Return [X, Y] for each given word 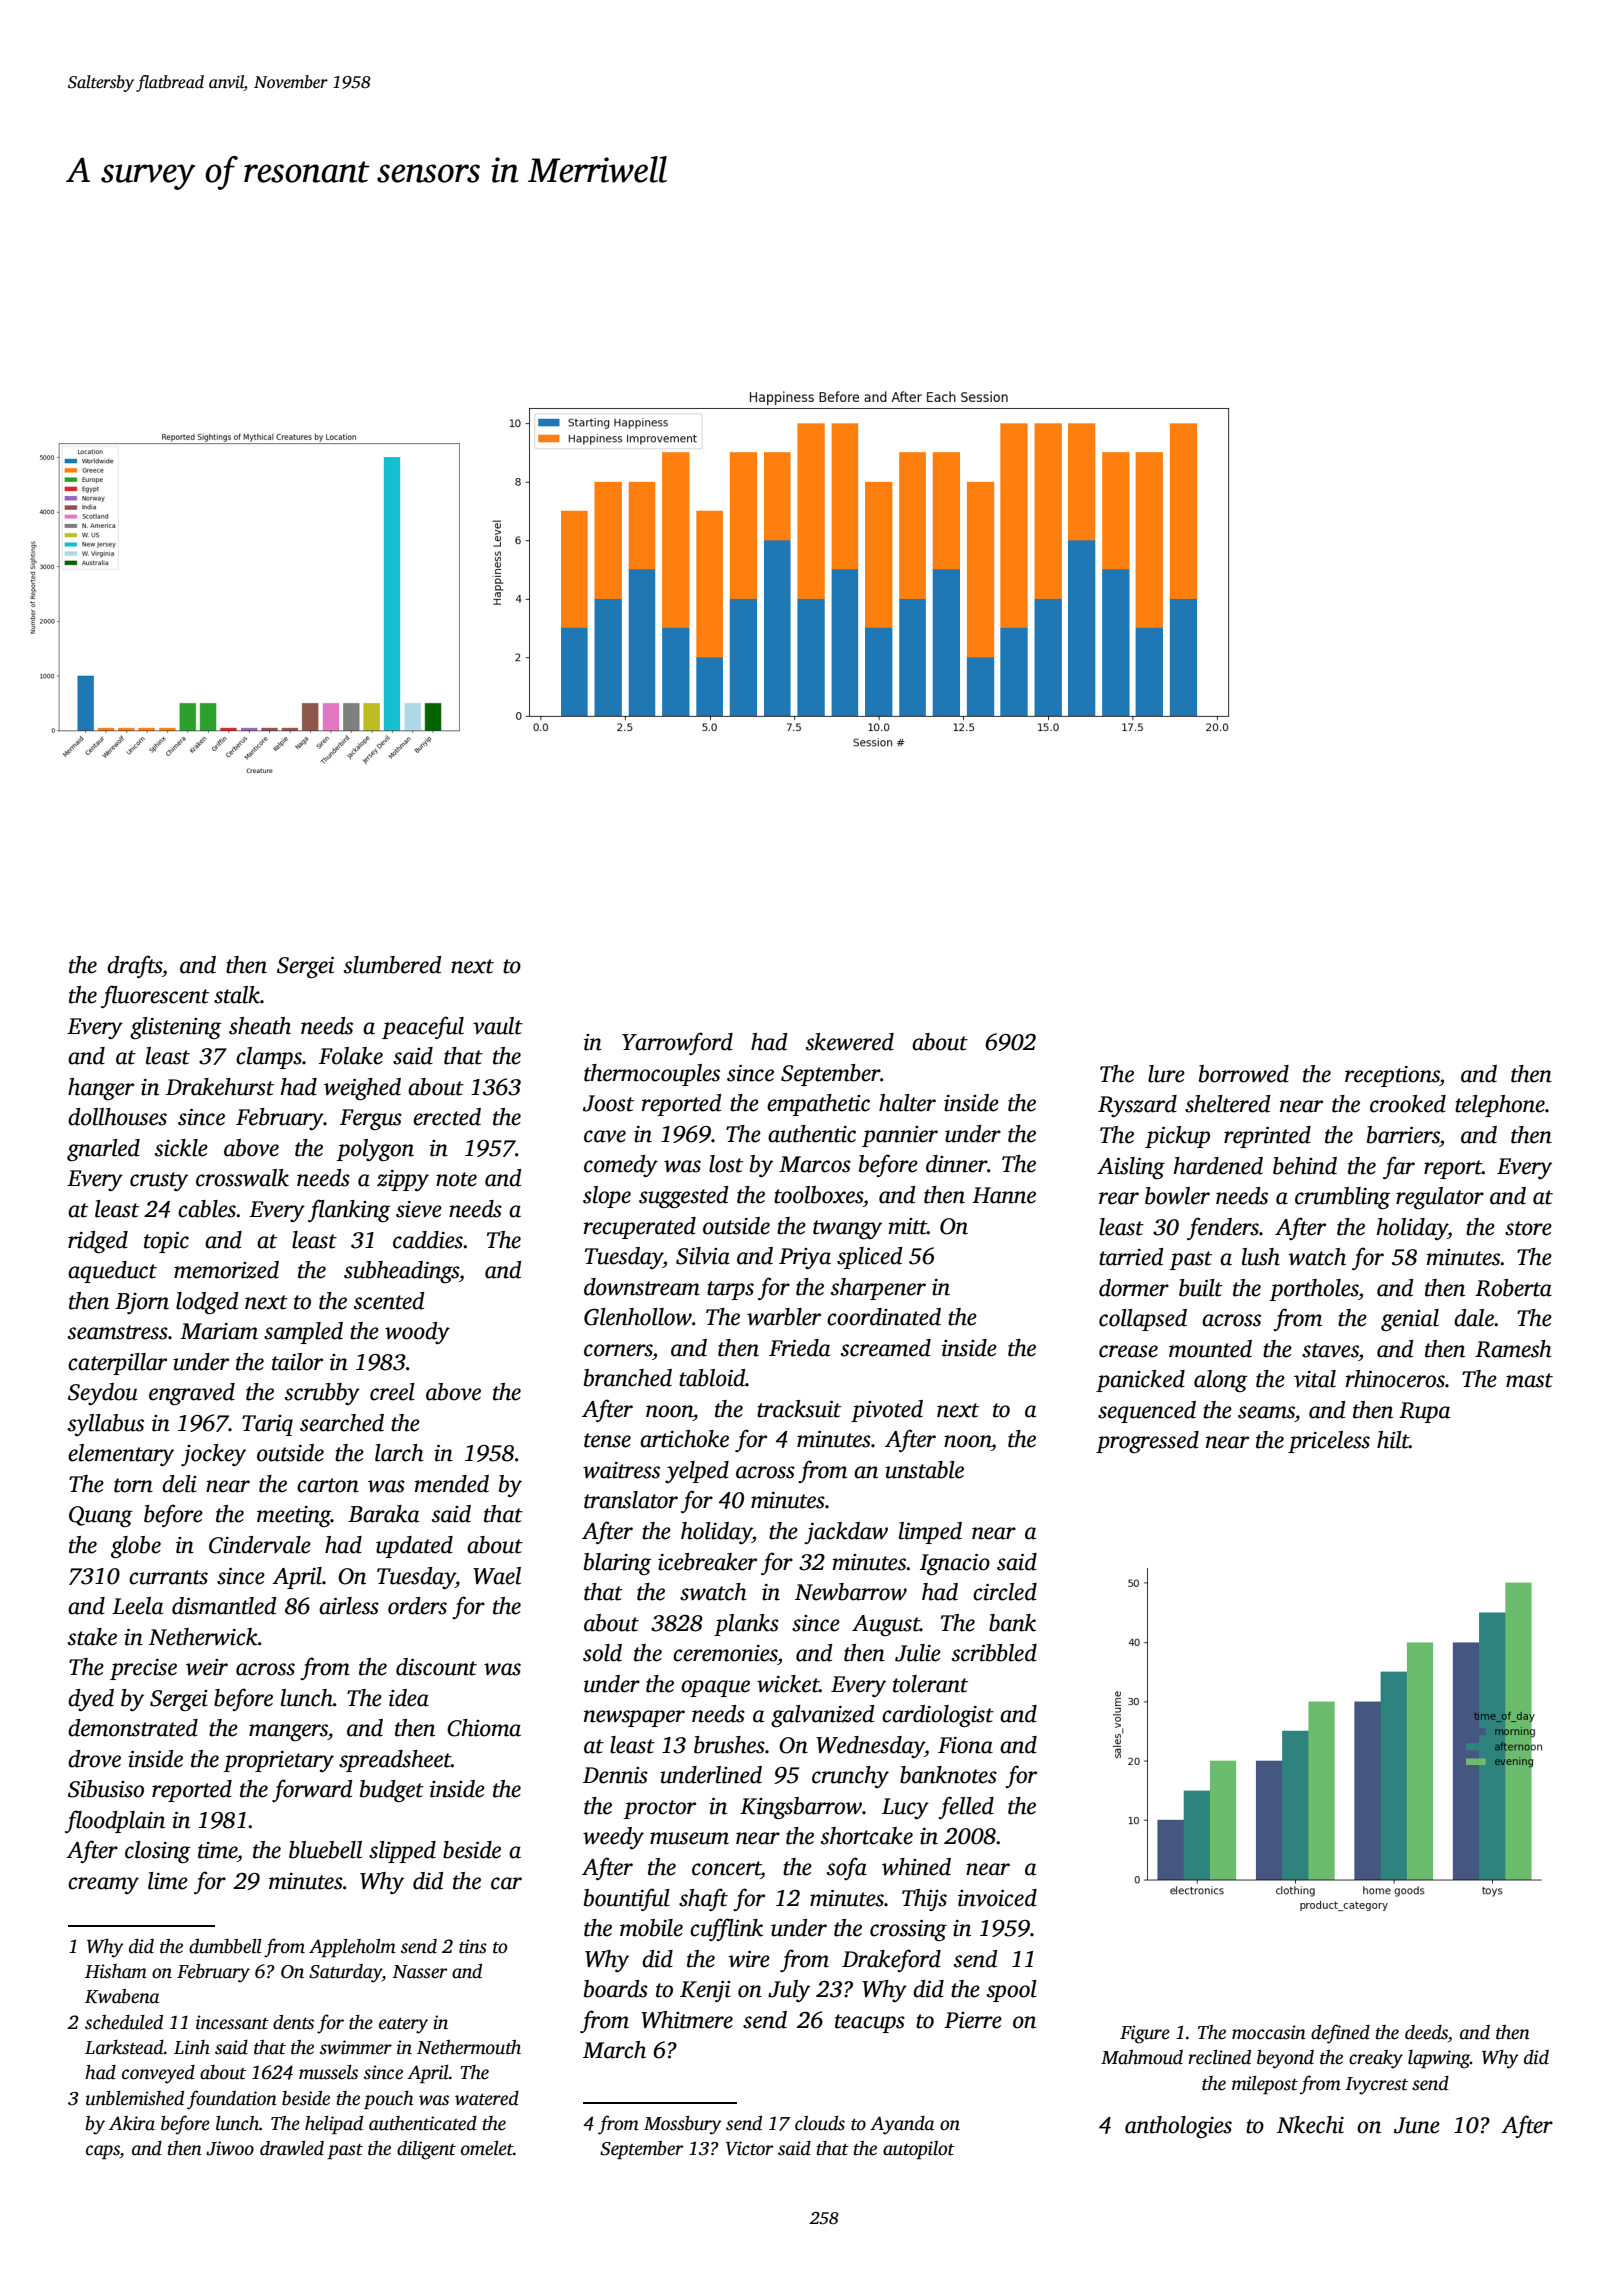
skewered [850, 1042]
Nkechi [1310, 2125]
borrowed [1244, 1074]
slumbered [392, 965]
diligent [426, 2150]
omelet [487, 2148]
